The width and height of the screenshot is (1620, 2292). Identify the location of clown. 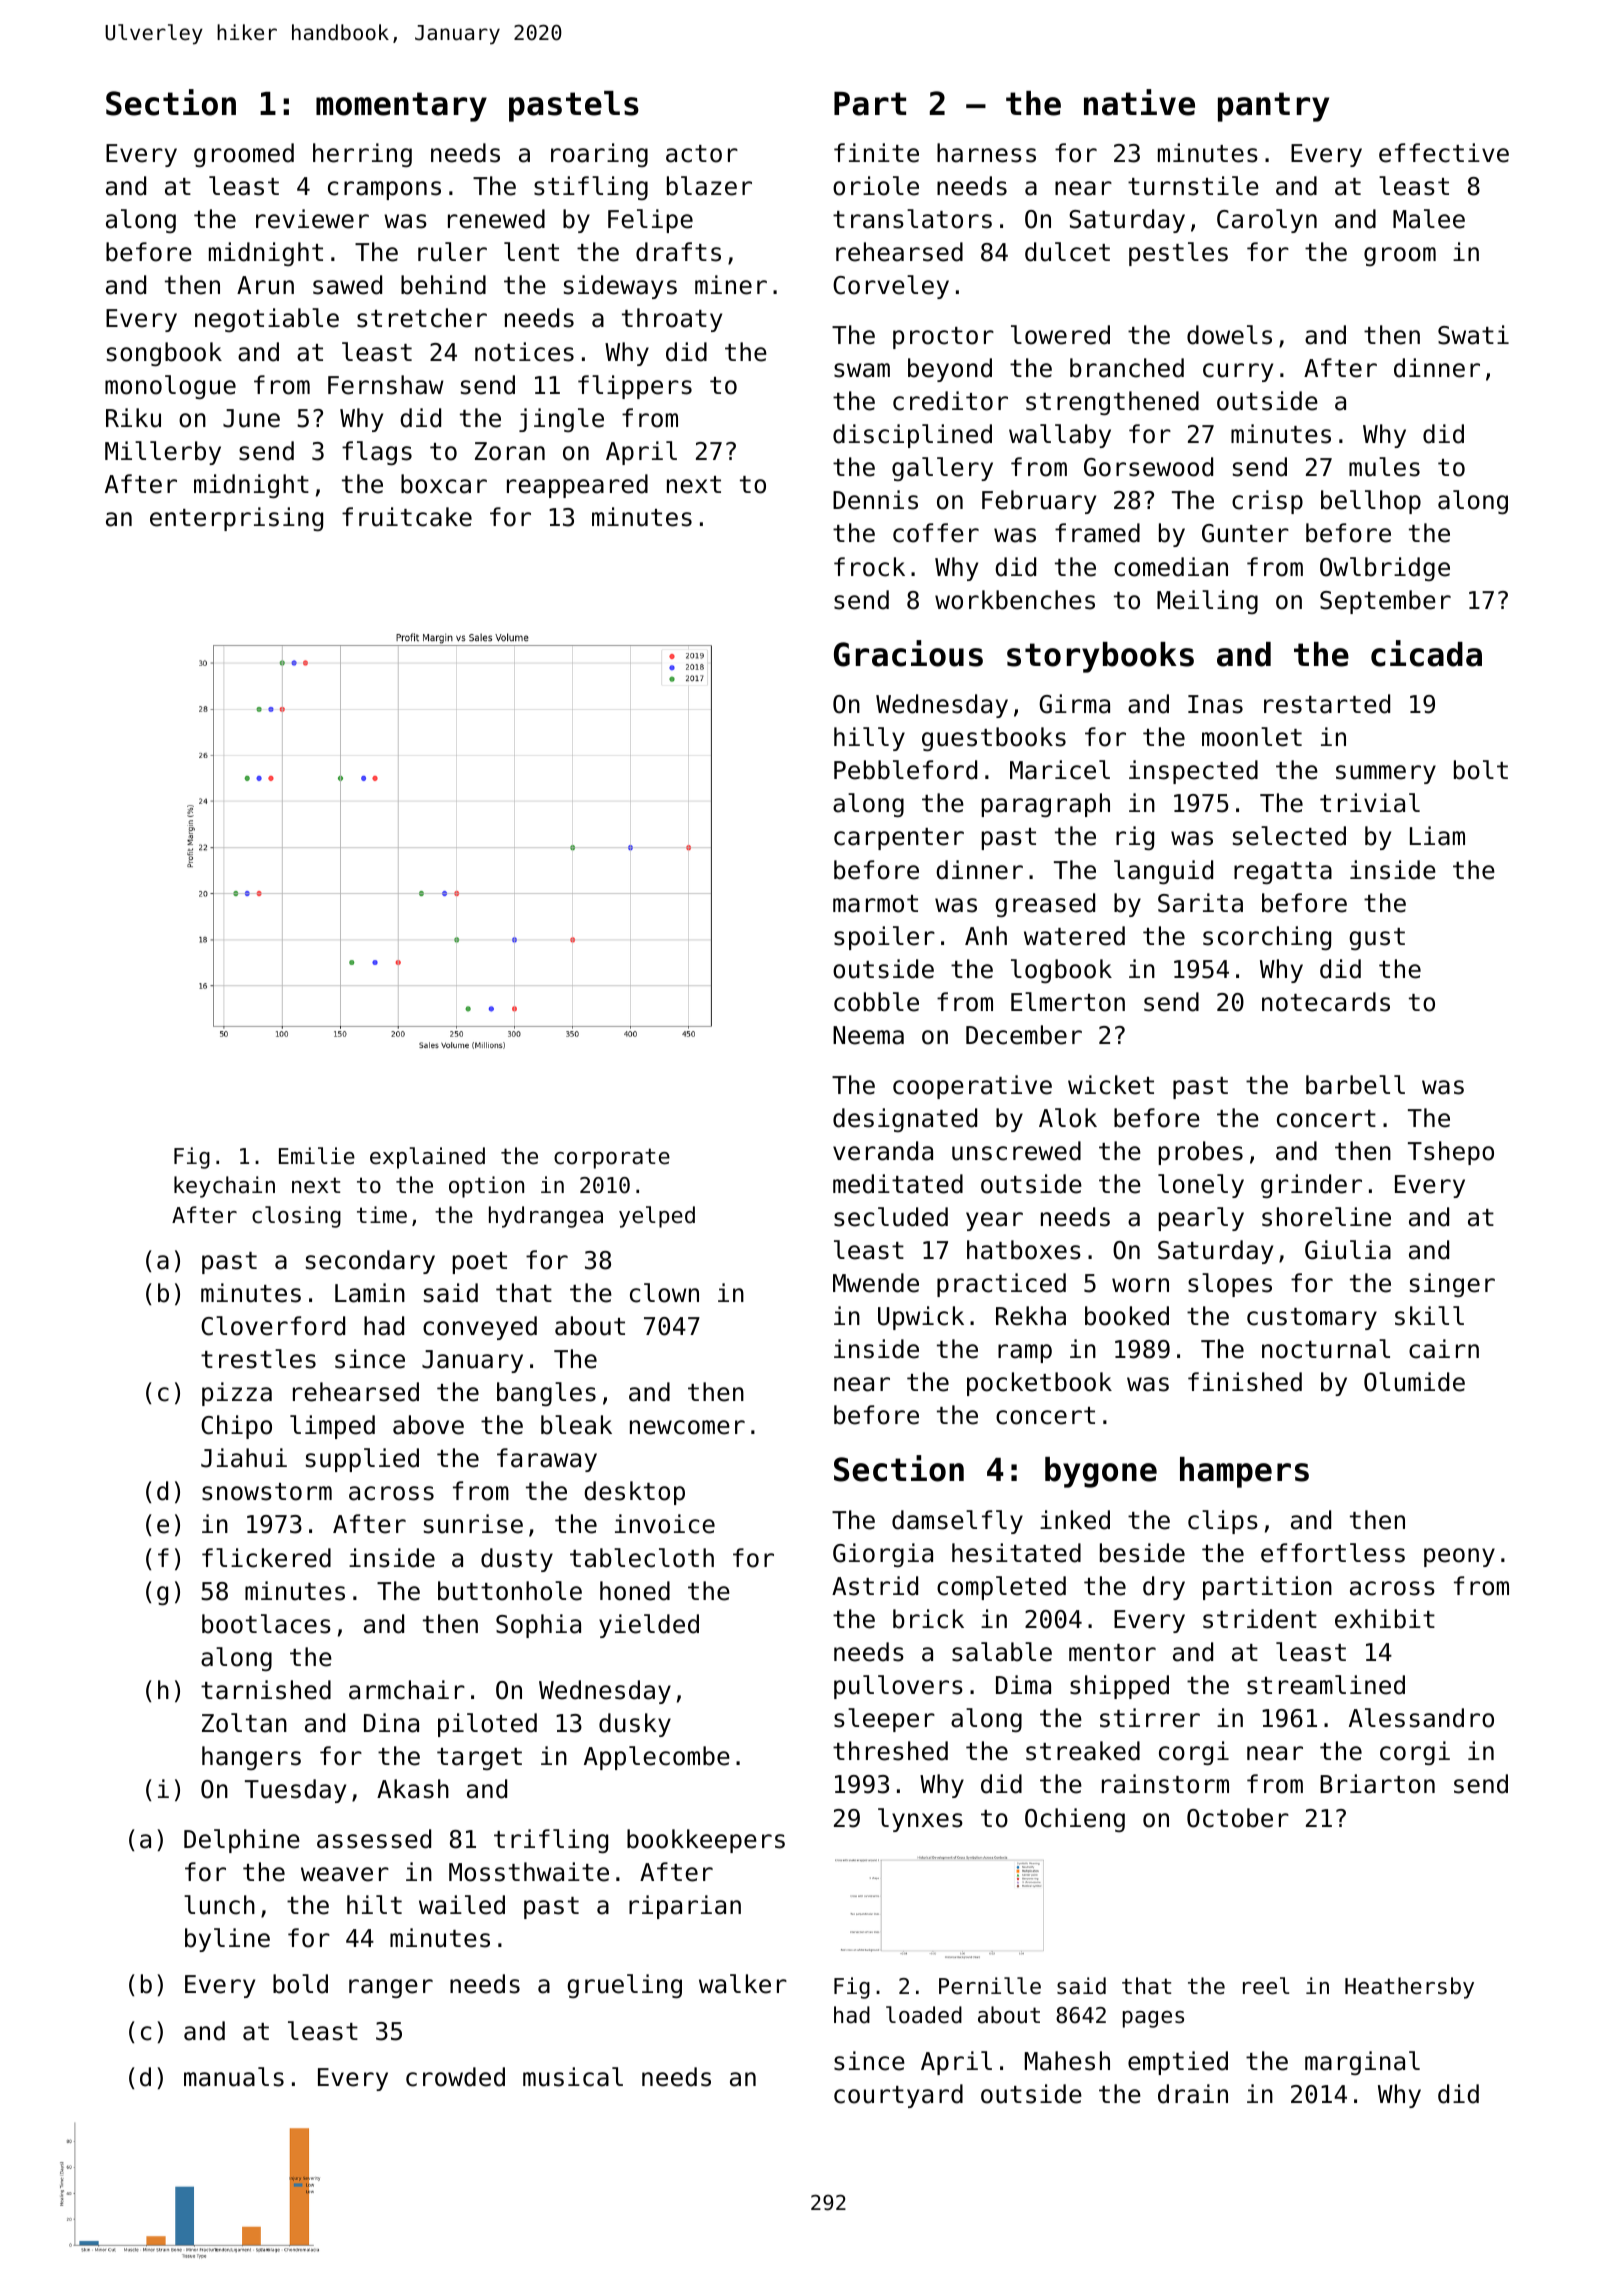
(664, 1293).
